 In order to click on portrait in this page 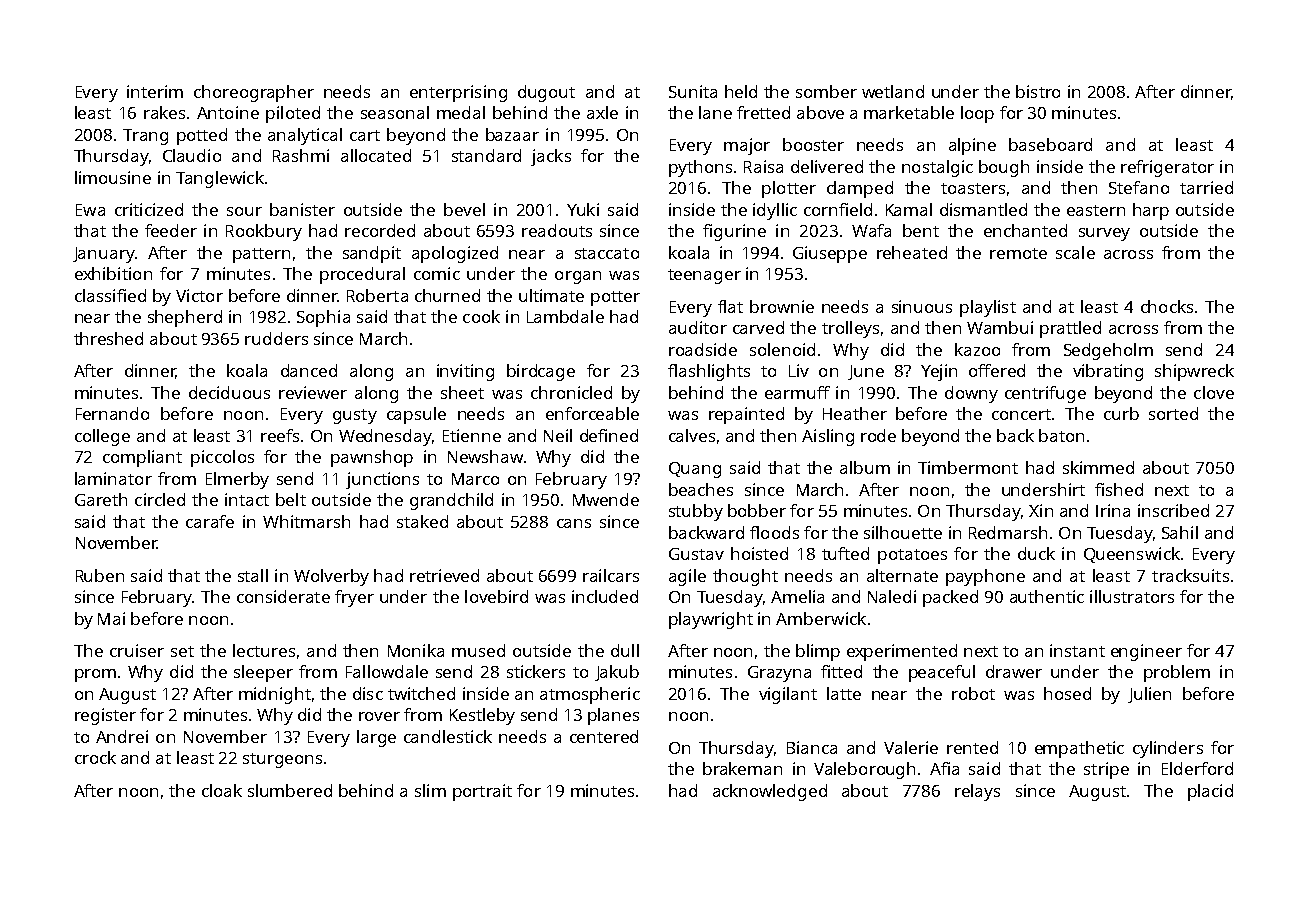, I will do `click(482, 792)`.
